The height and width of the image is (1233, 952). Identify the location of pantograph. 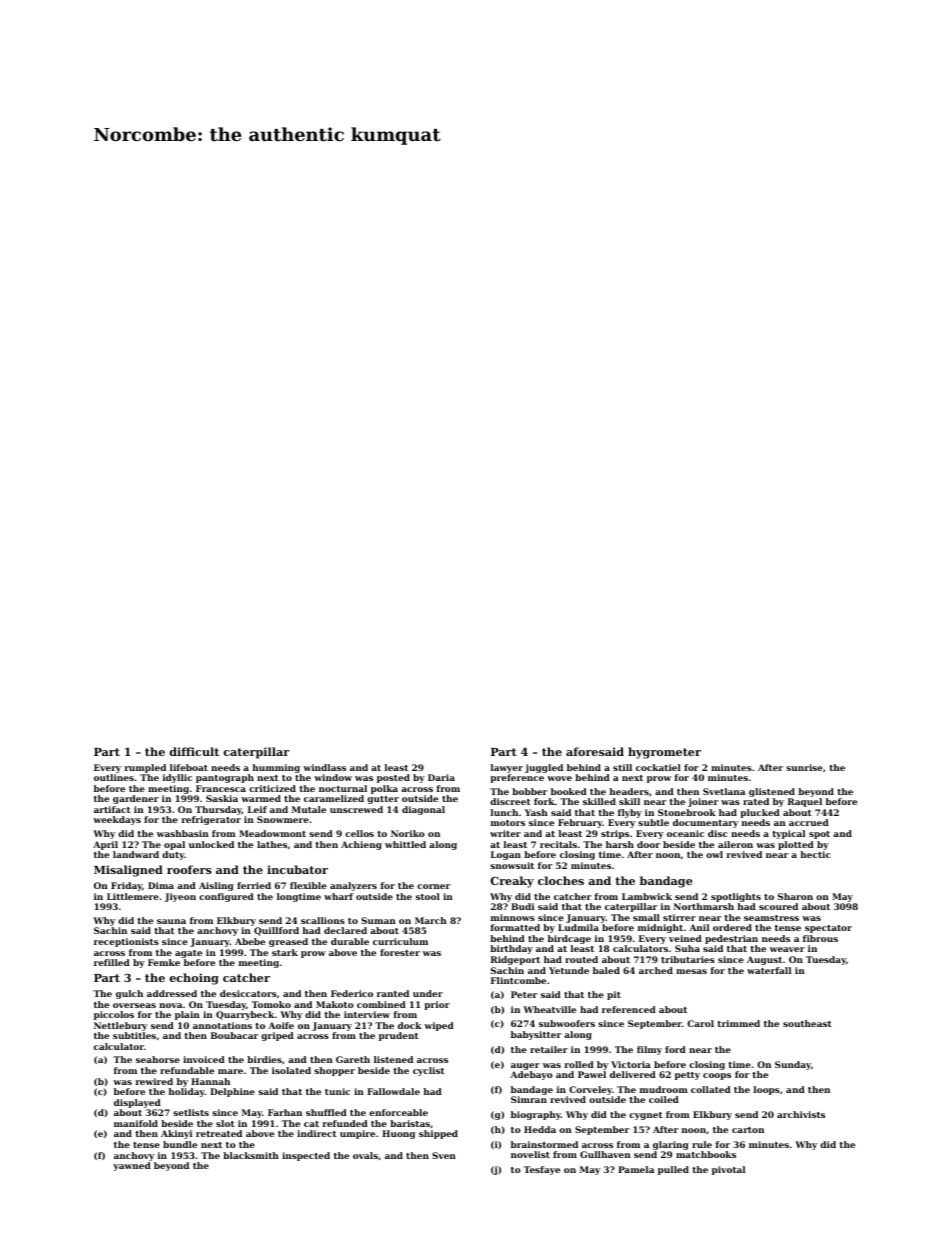
(225, 778).
